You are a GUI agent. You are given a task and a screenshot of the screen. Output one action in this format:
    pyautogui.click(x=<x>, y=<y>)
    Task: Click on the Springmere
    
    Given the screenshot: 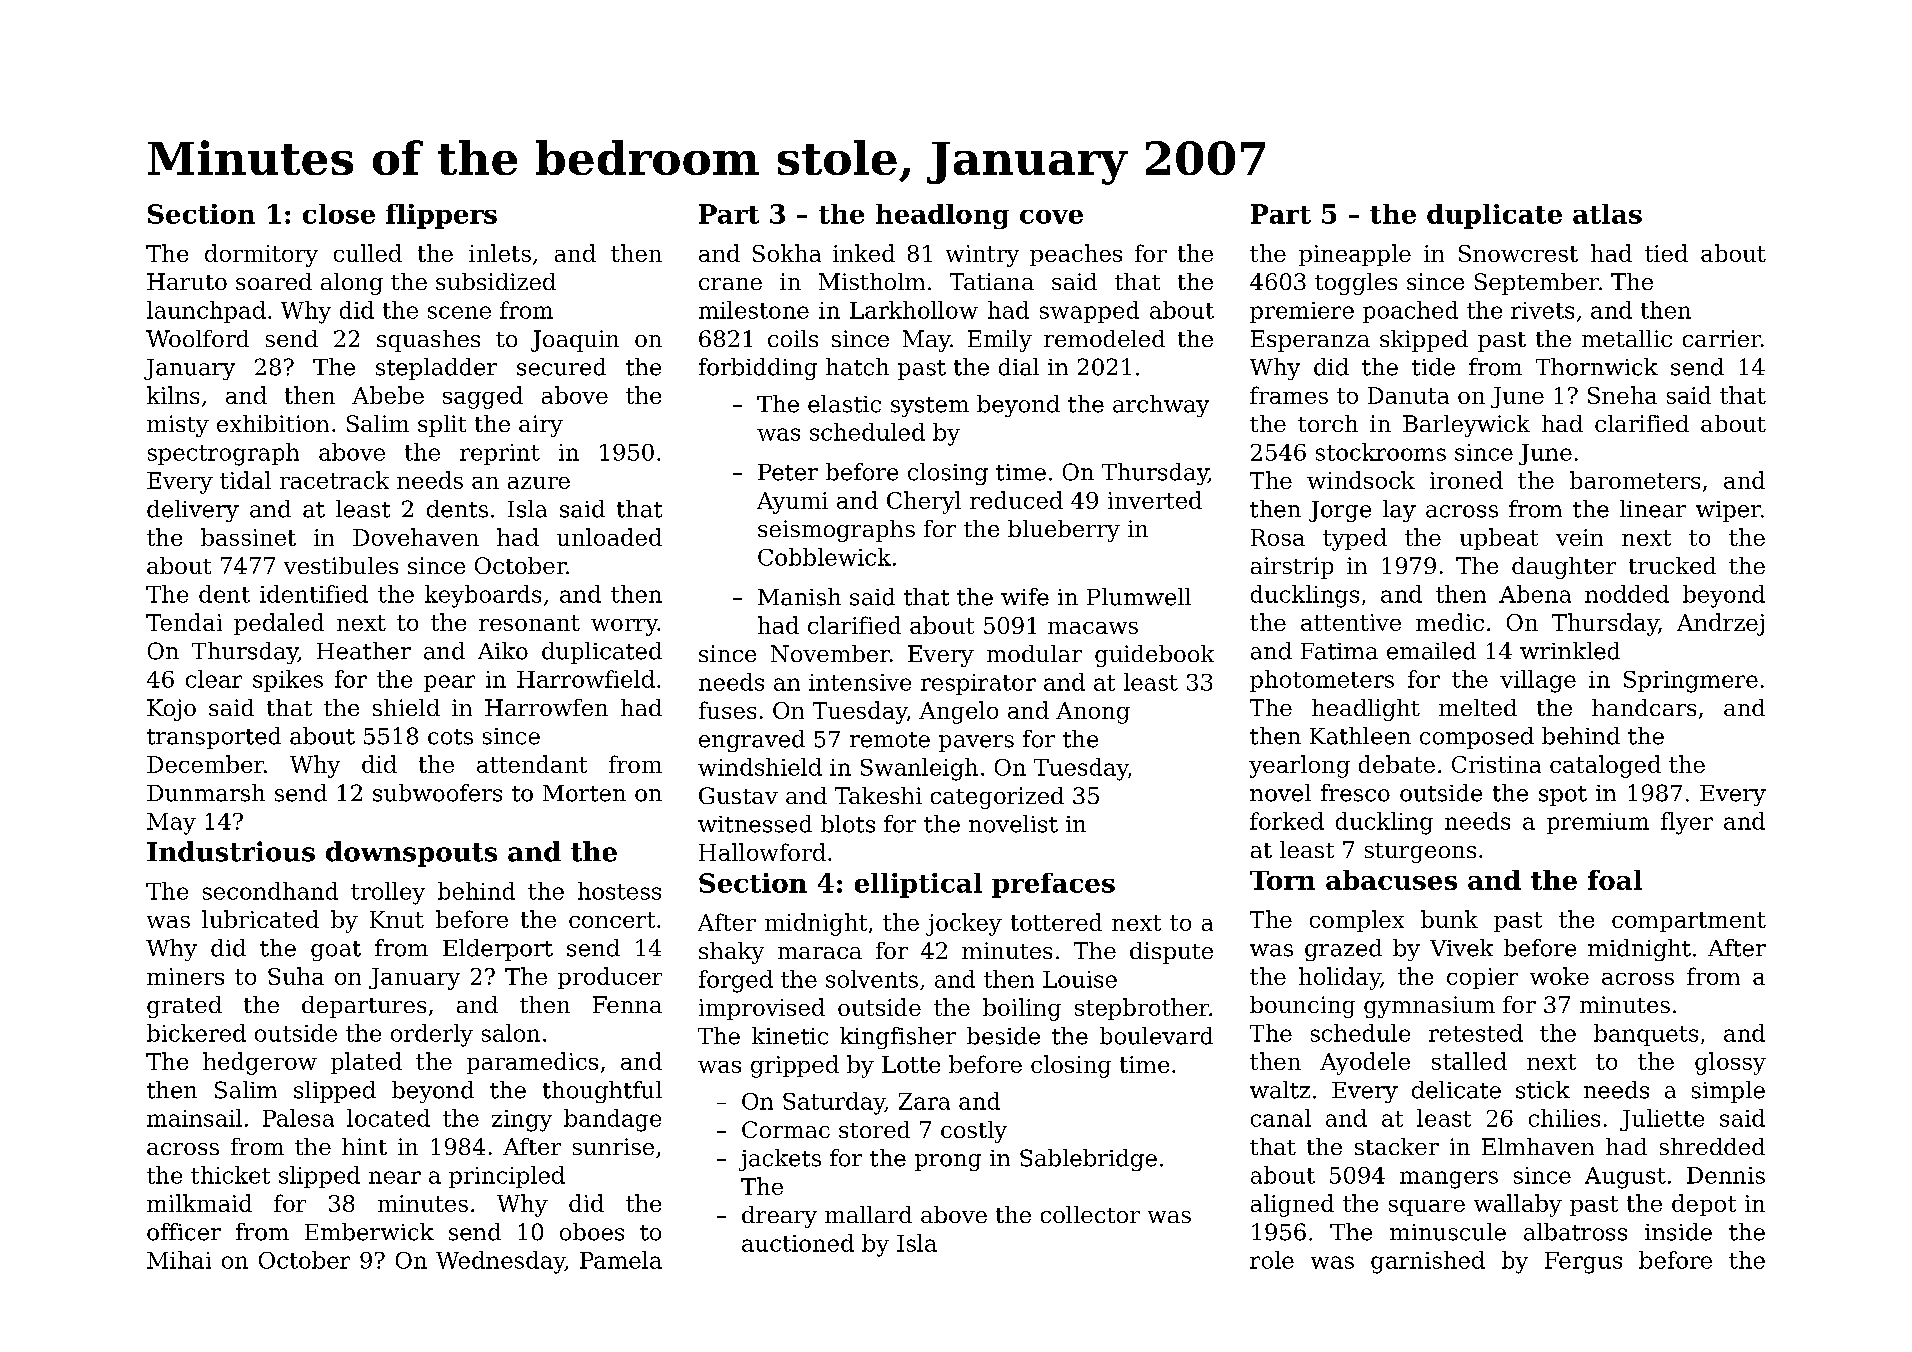 What is the action you would take?
    pyautogui.click(x=1691, y=682)
